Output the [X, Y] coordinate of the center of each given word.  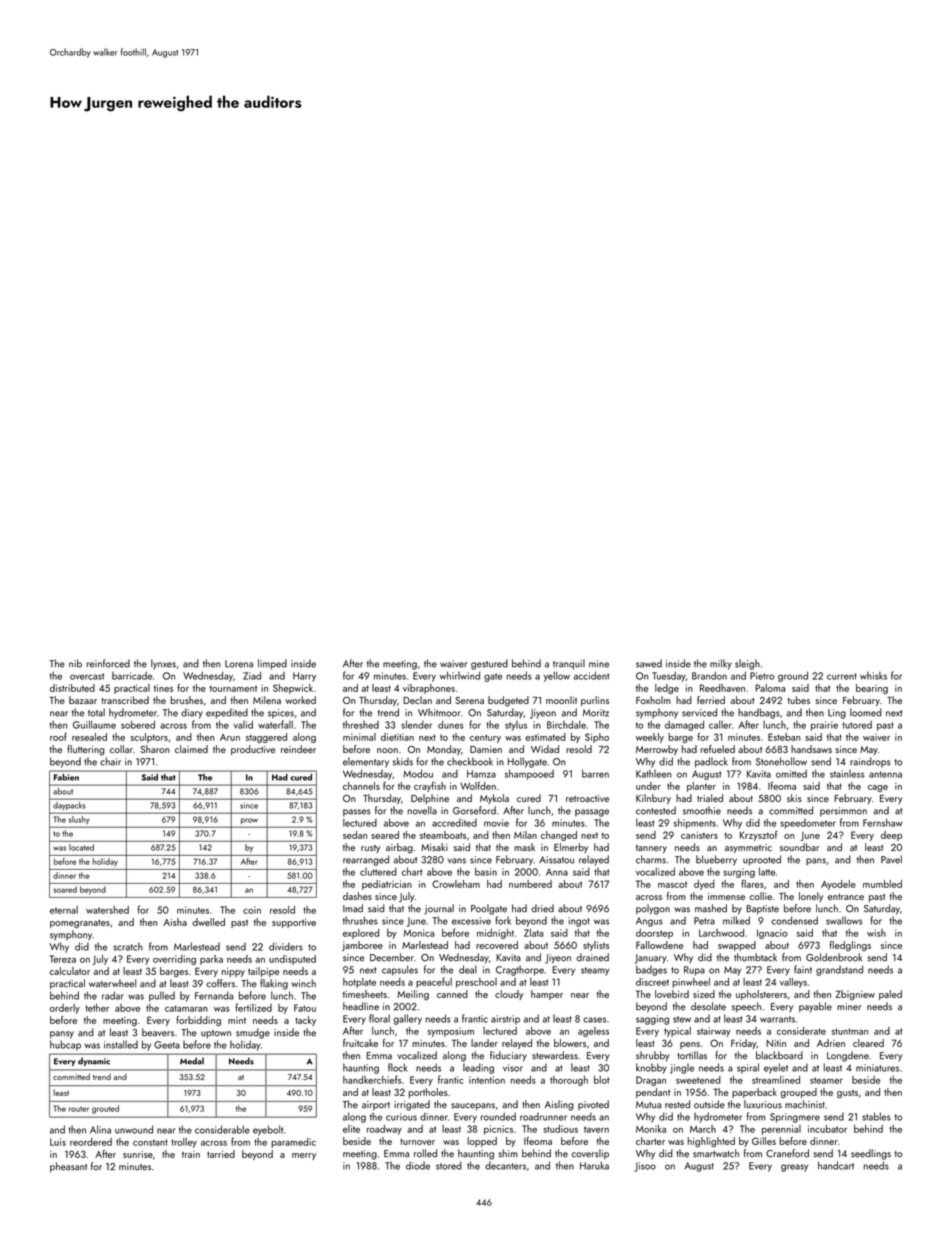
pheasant [68, 1167]
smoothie [702, 810]
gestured [489, 664]
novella [422, 810]
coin [252, 910]
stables [876, 1116]
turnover [417, 1141]
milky [721, 664]
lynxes [163, 664]
